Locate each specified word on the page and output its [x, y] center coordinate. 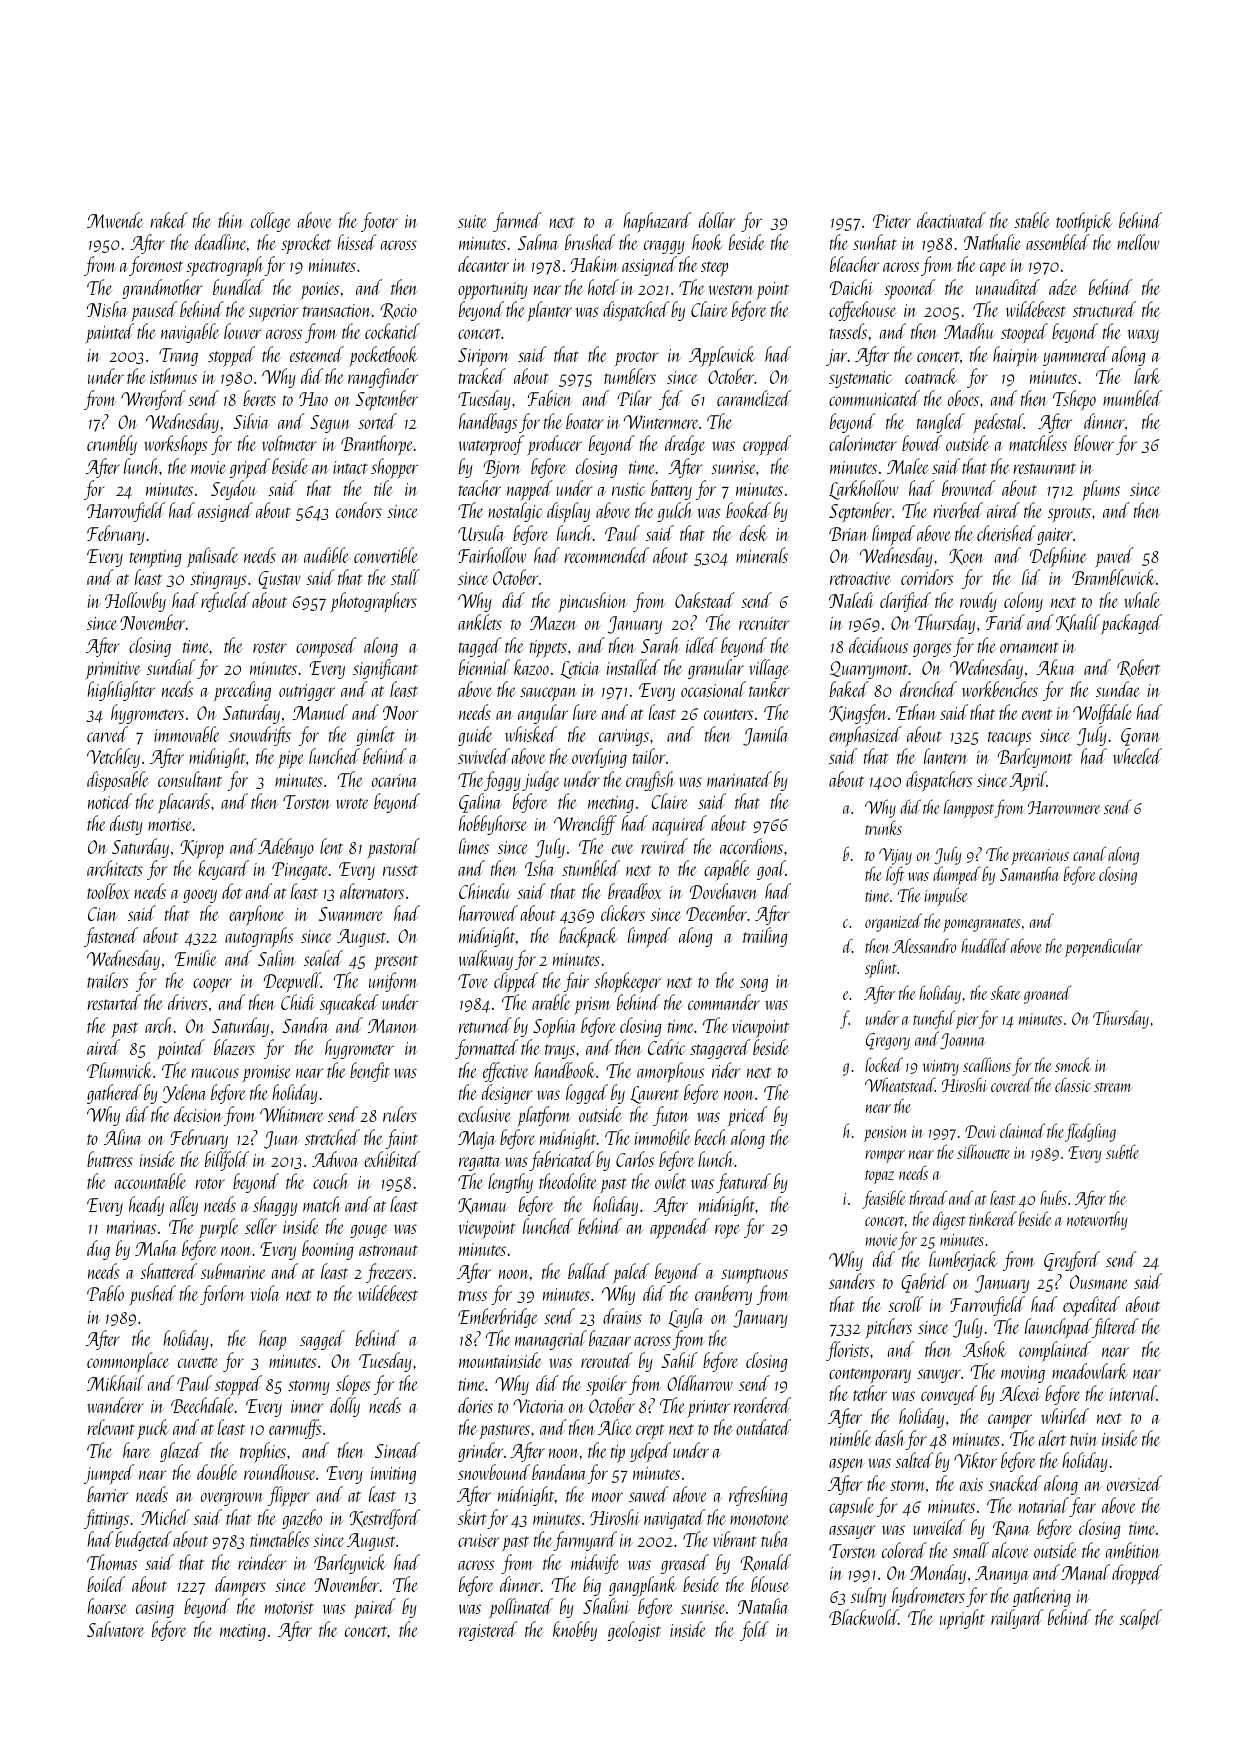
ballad [588, 1271]
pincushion [592, 602]
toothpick [1084, 222]
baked [849, 689]
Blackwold [863, 1617]
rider [726, 1070]
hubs [1053, 1197]
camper [1010, 1421]
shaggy [275, 1206]
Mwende [115, 220]
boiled [106, 1584]
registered [488, 1631]
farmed [517, 222]
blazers [234, 1047]
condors [359, 510]
